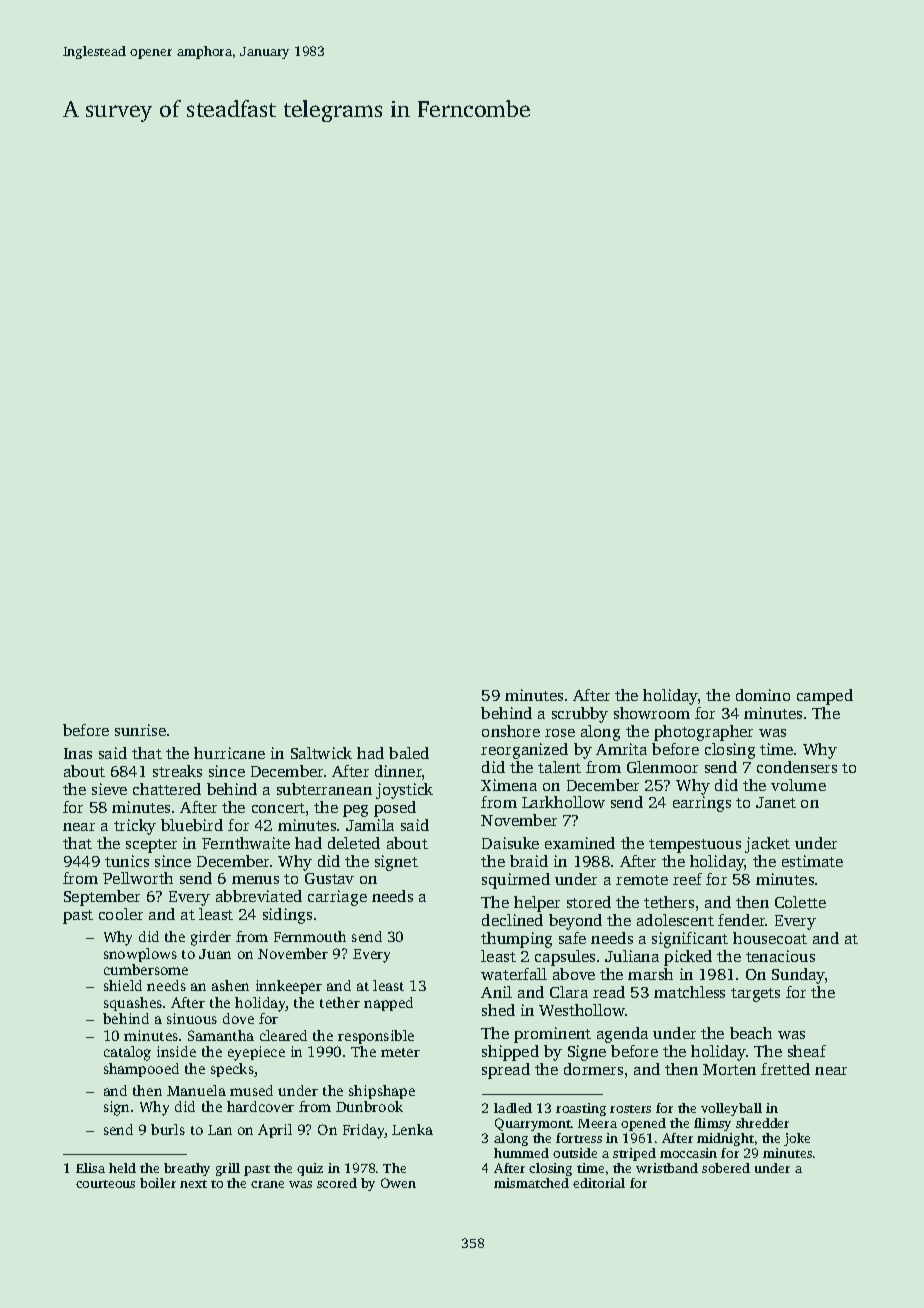 This image has width=924, height=1308. Describe the element at coordinates (140, 730) in the image. I see `sunrise` at that location.
